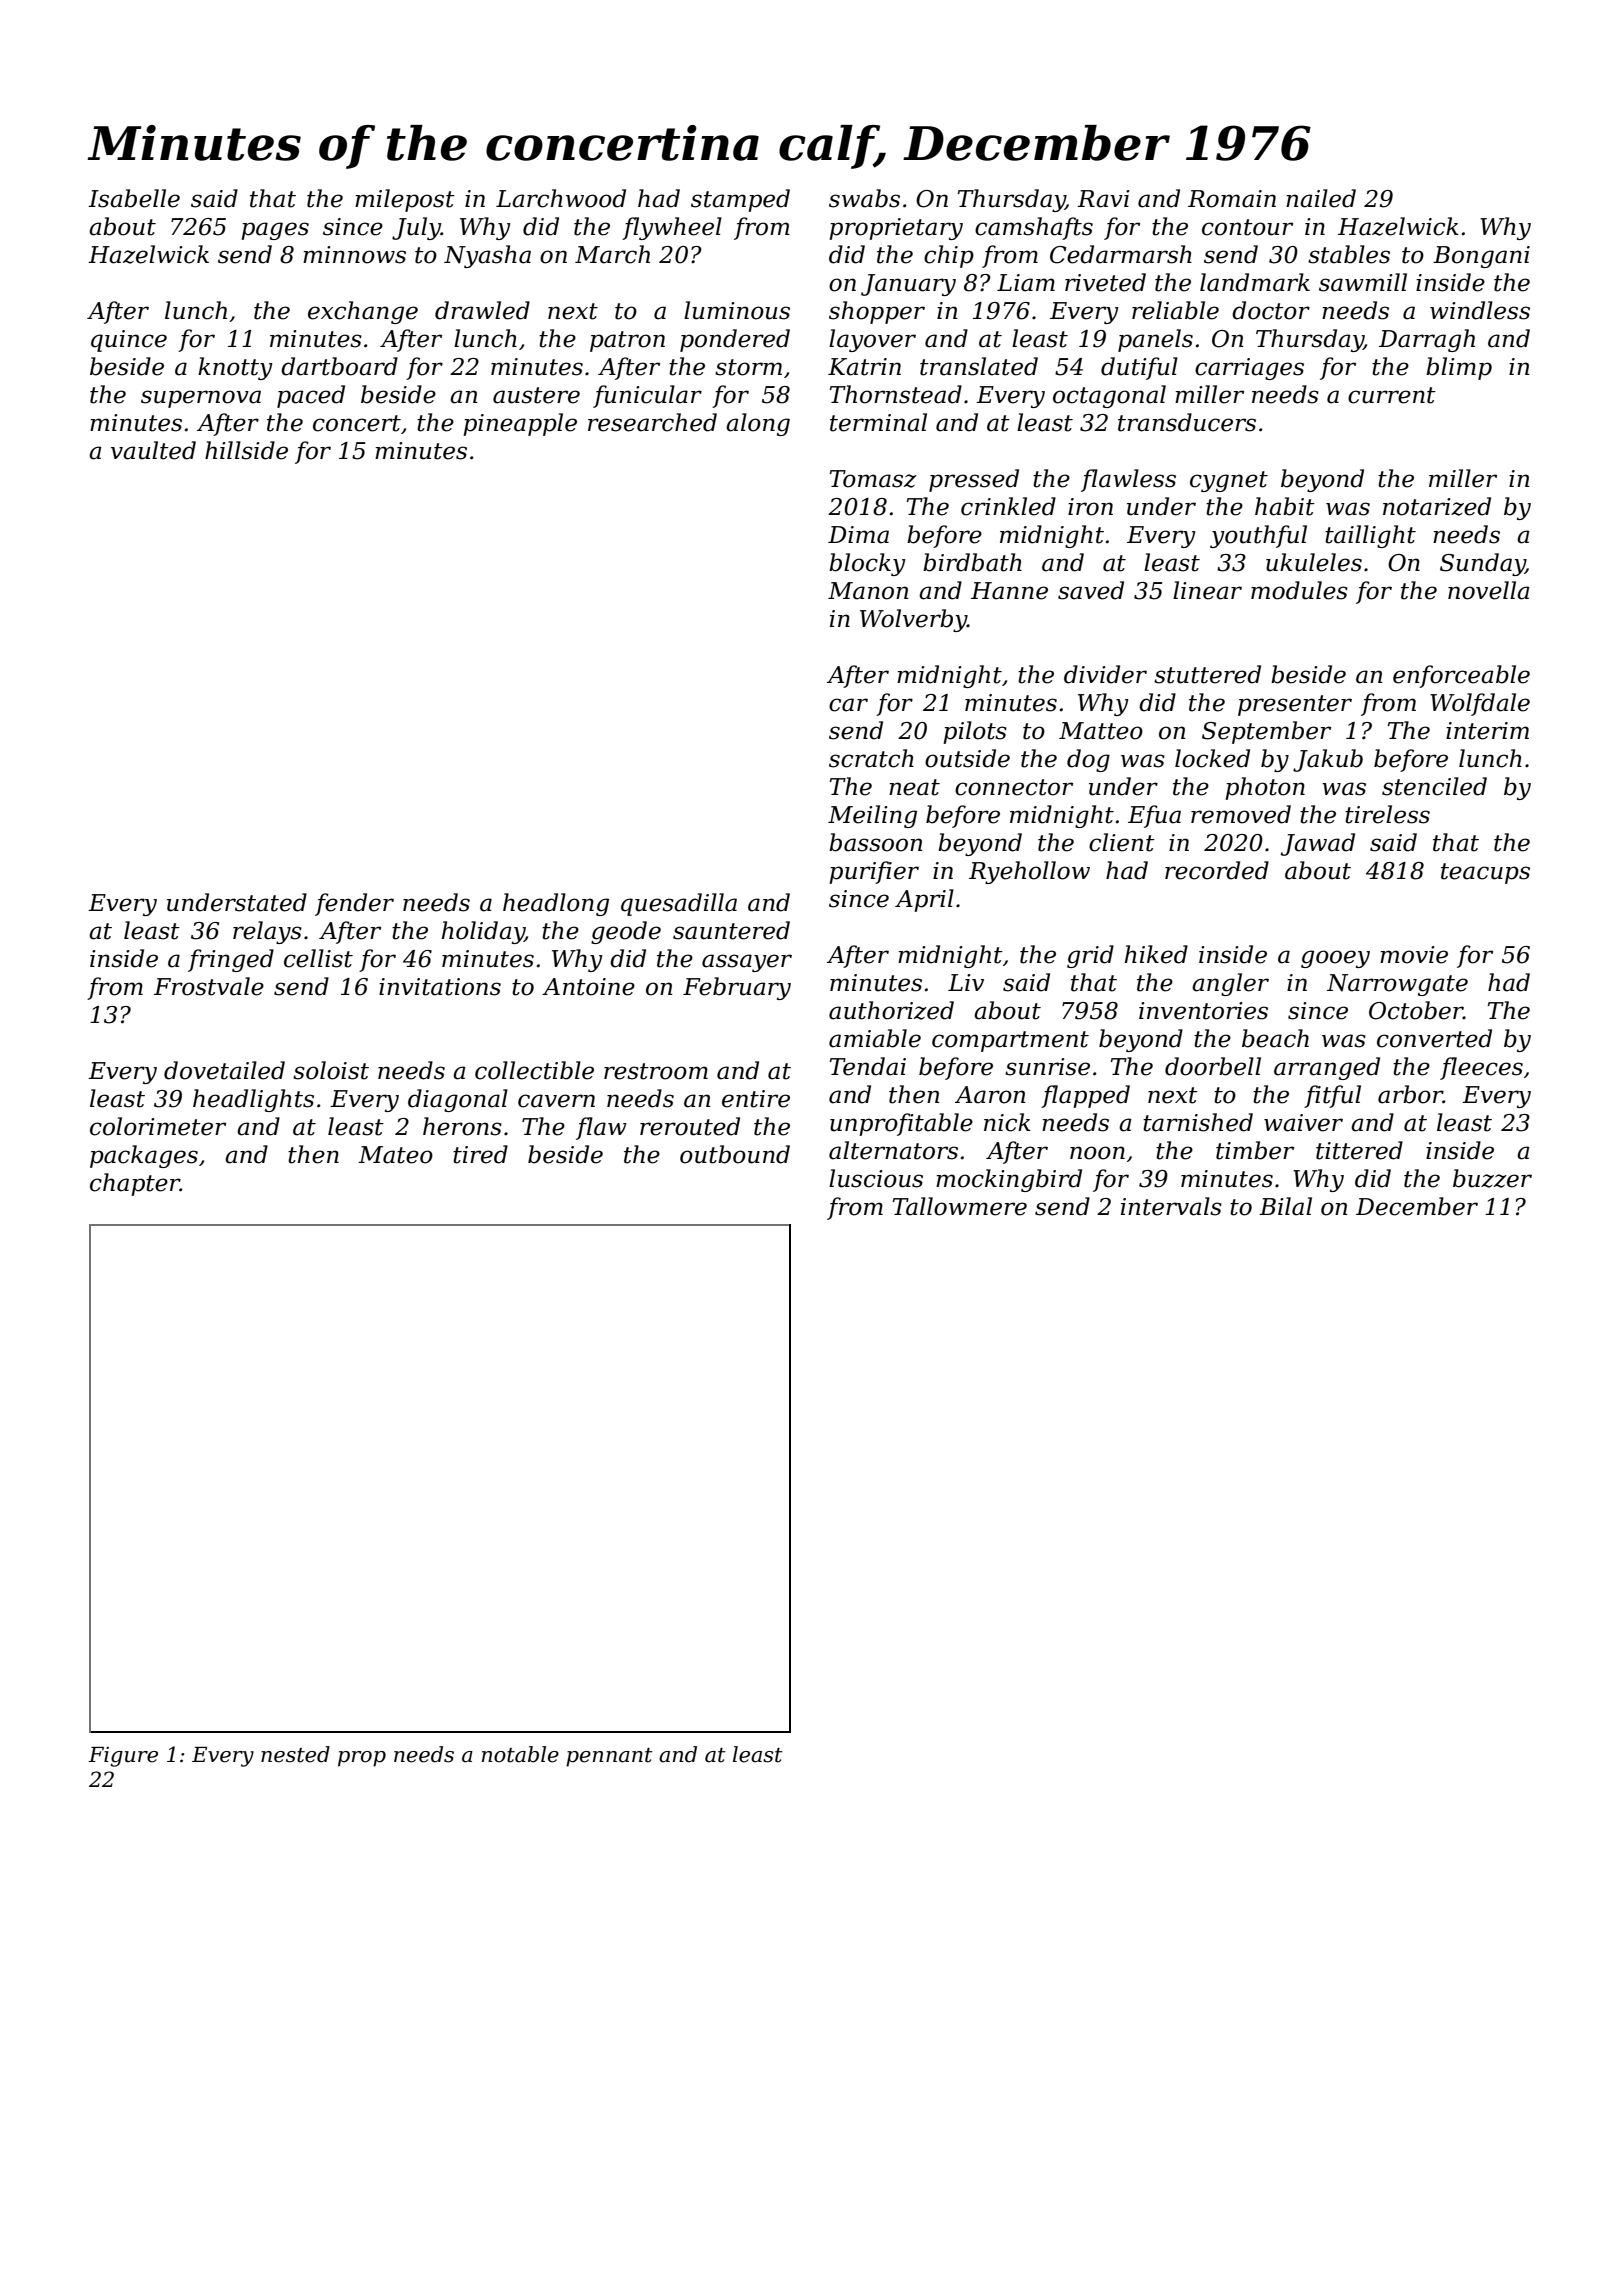 The image size is (1620, 2292). I want to click on restroom, so click(656, 1071).
